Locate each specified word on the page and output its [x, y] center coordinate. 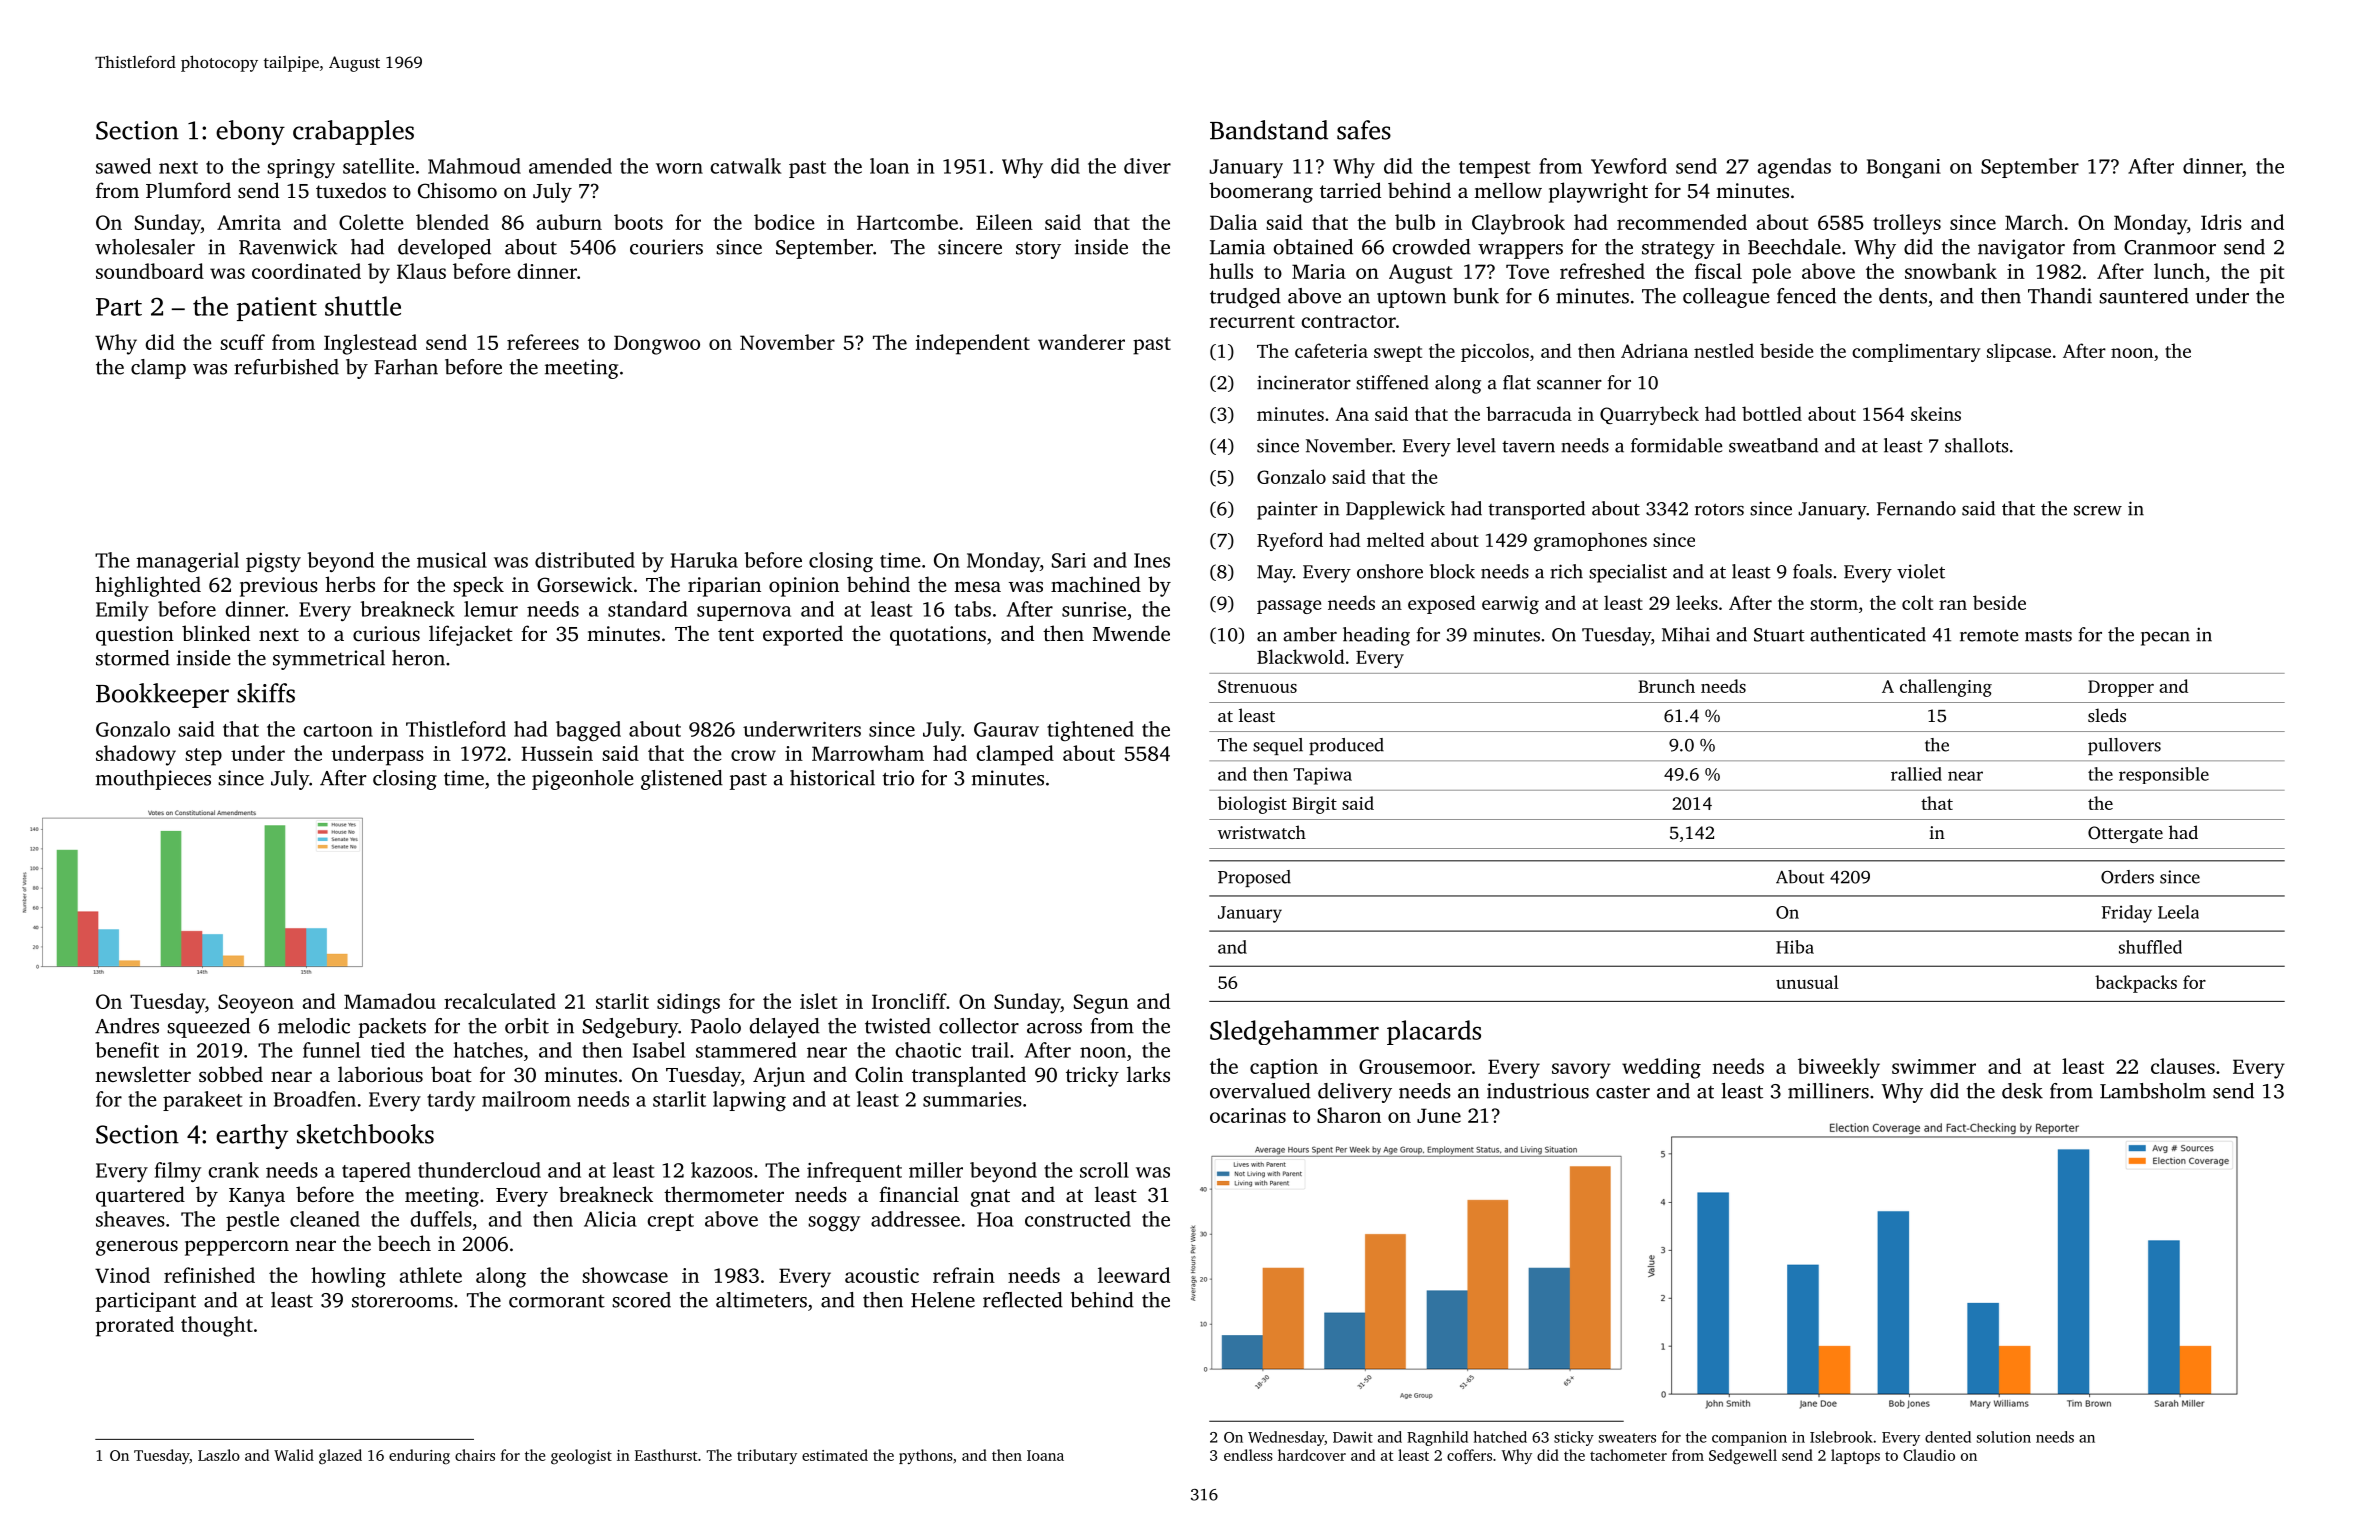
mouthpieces [153, 780]
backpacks [2136, 984]
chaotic [928, 1050]
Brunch [1666, 686]
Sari [1069, 560]
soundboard [150, 271]
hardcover [1312, 1455]
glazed [340, 1456]
